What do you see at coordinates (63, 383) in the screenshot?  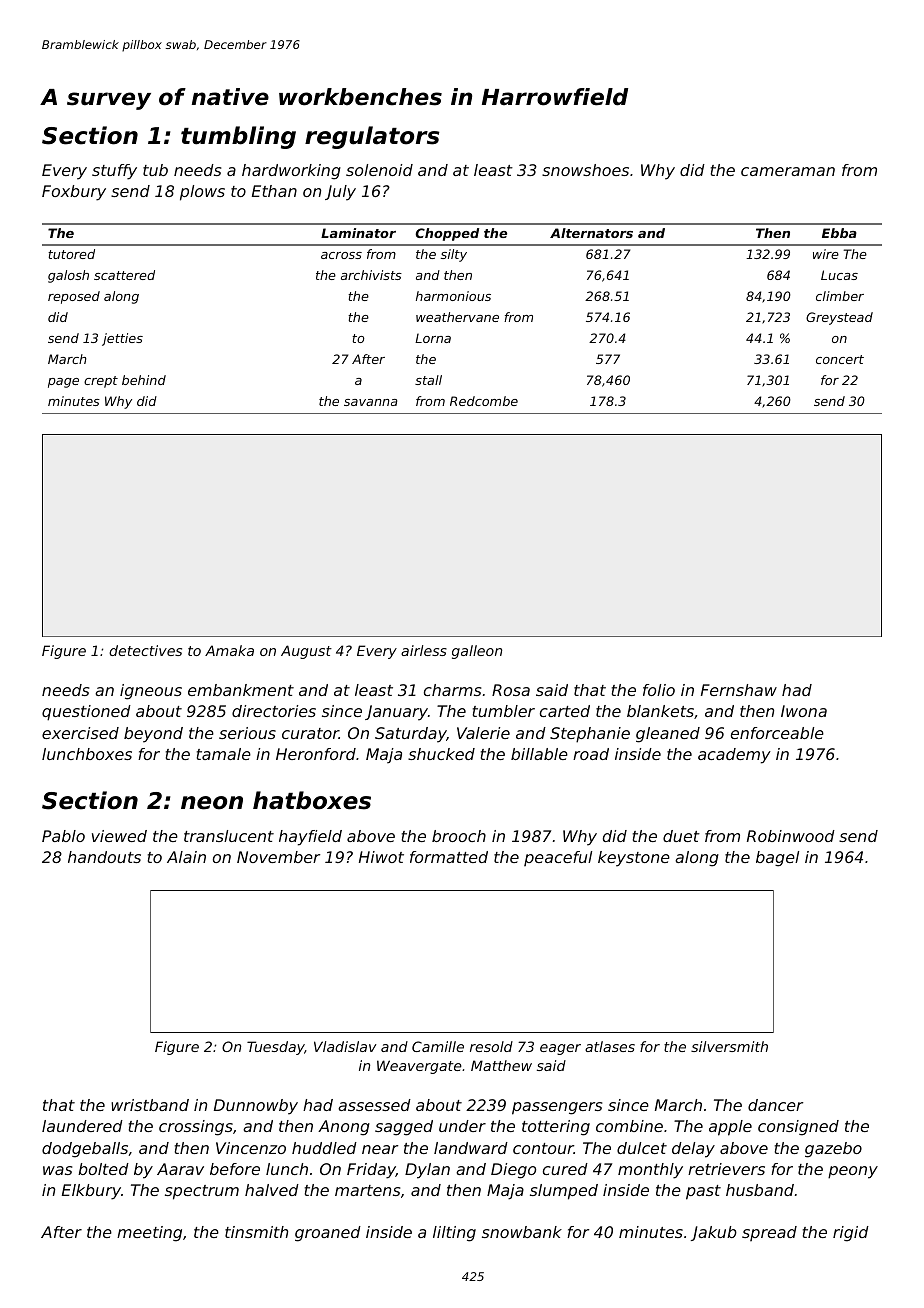 I see `page` at bounding box center [63, 383].
